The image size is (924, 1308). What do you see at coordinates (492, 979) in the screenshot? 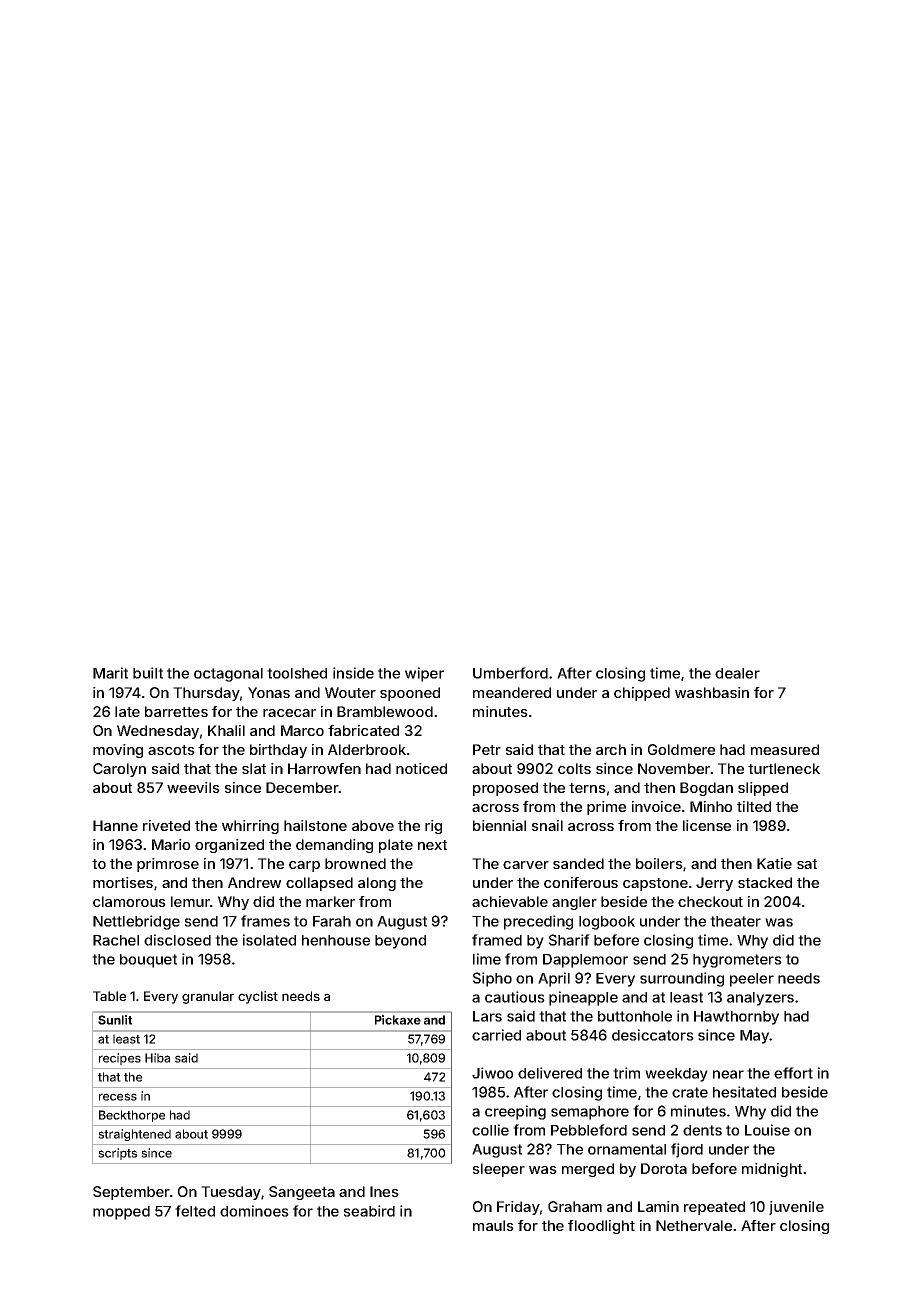
I see `Sipho` at bounding box center [492, 979].
